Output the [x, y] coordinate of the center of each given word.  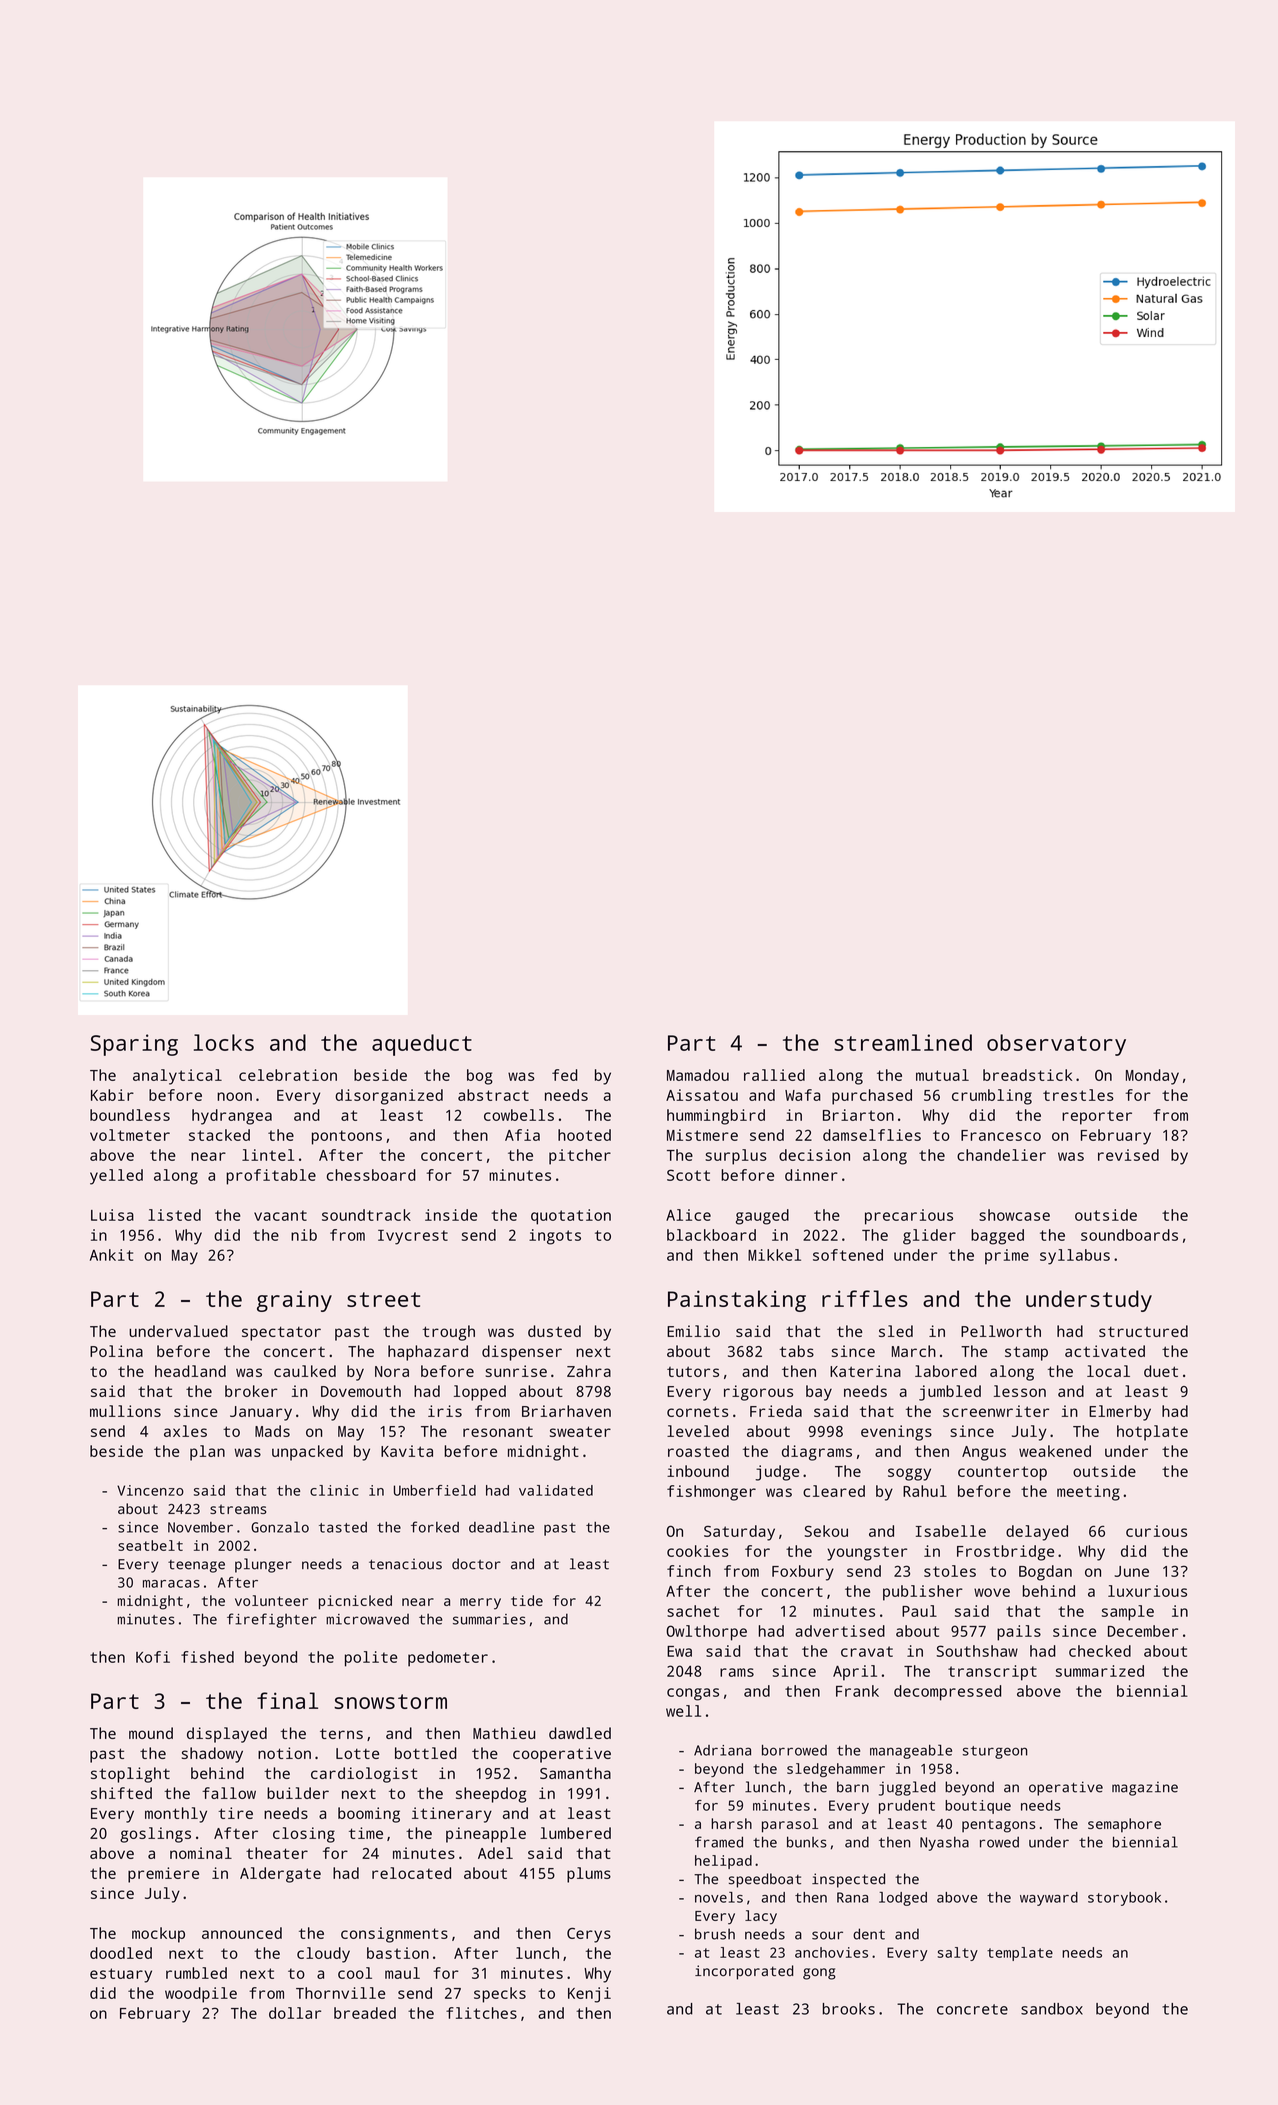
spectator [281, 1333]
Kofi [153, 1657]
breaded [365, 2013]
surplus [736, 1157]
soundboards [1129, 1235]
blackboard [711, 1235]
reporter [1097, 1117]
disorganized [389, 1097]
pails [1019, 1633]
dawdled [580, 1733]
